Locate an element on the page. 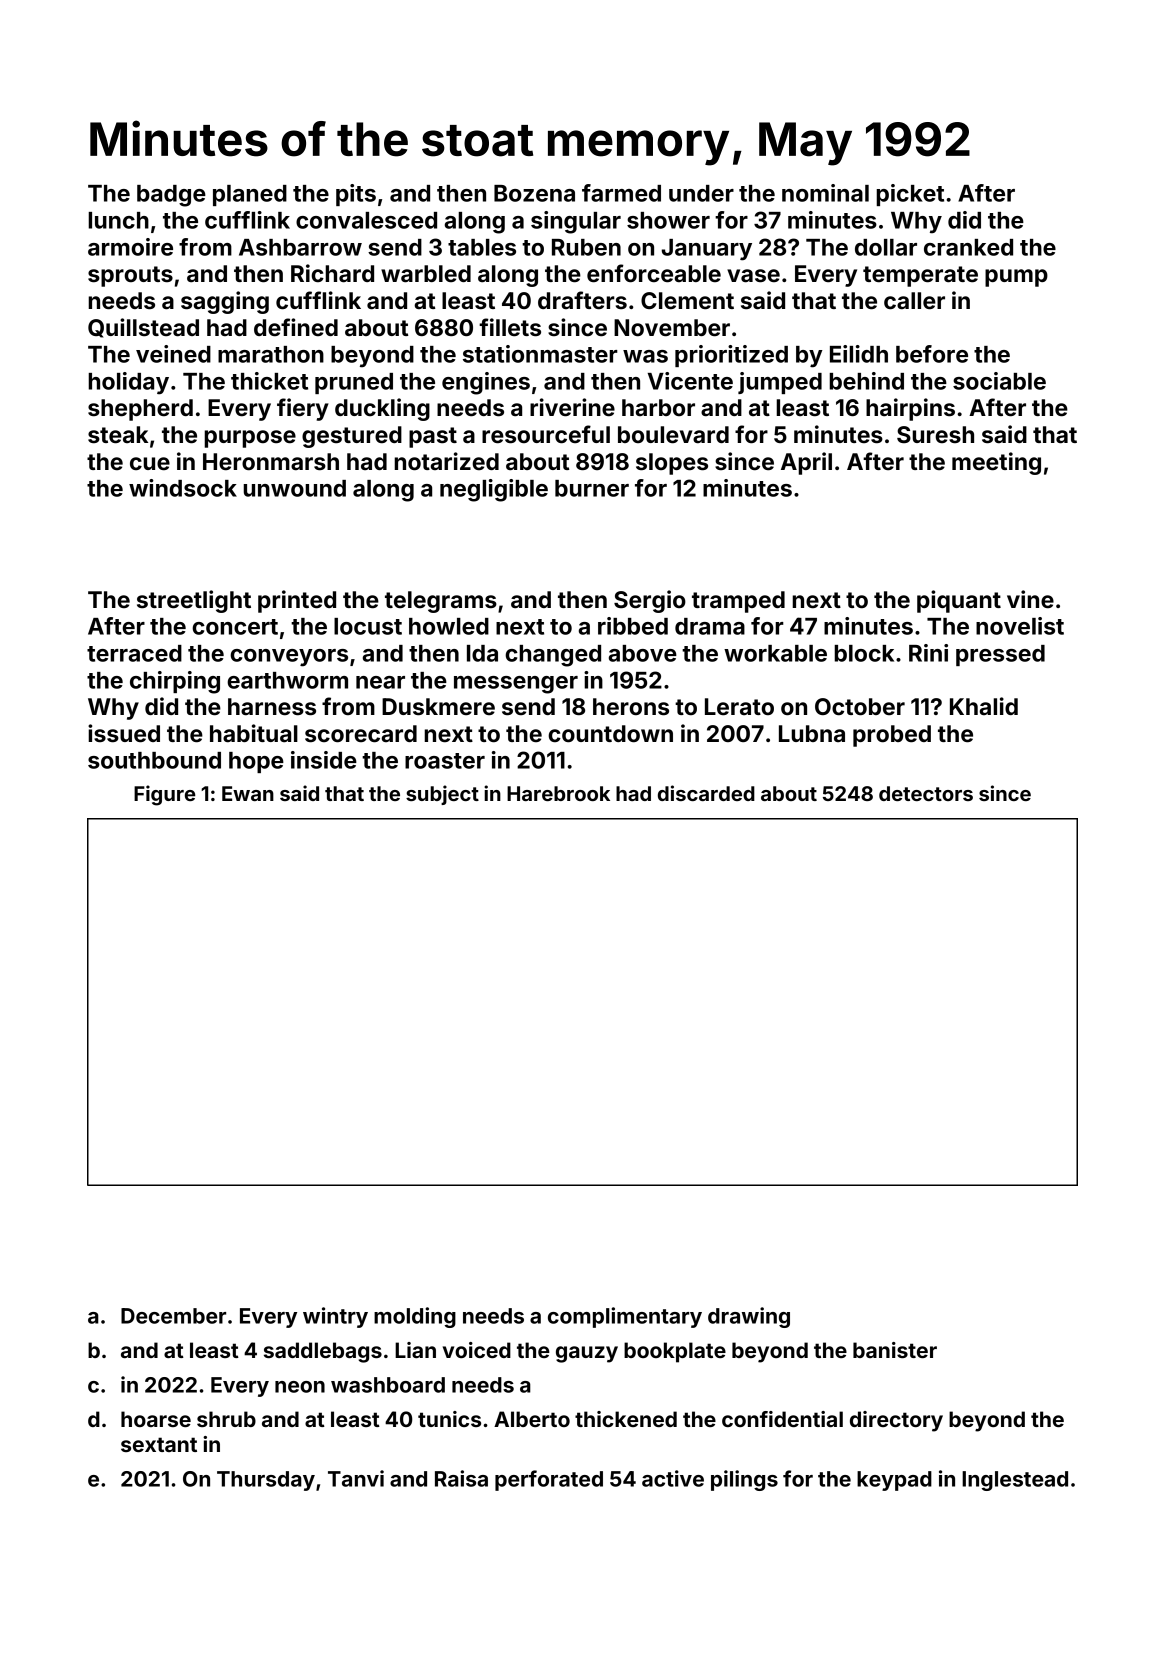 The image size is (1165, 1654). under is located at coordinates (701, 193).
